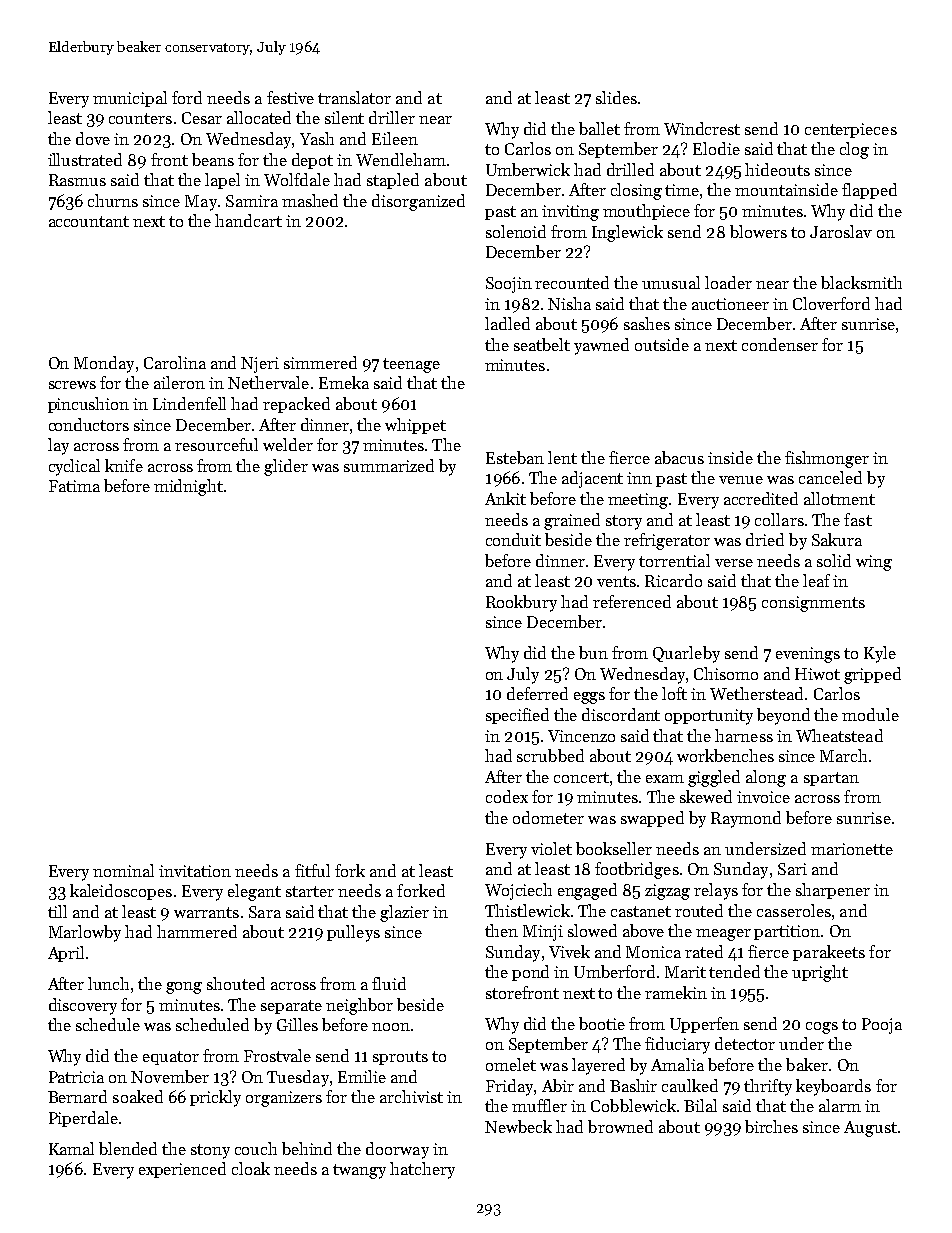 Image resolution: width=952 pixels, height=1233 pixels. Describe the element at coordinates (616, 97) in the screenshot. I see `slides` at that location.
